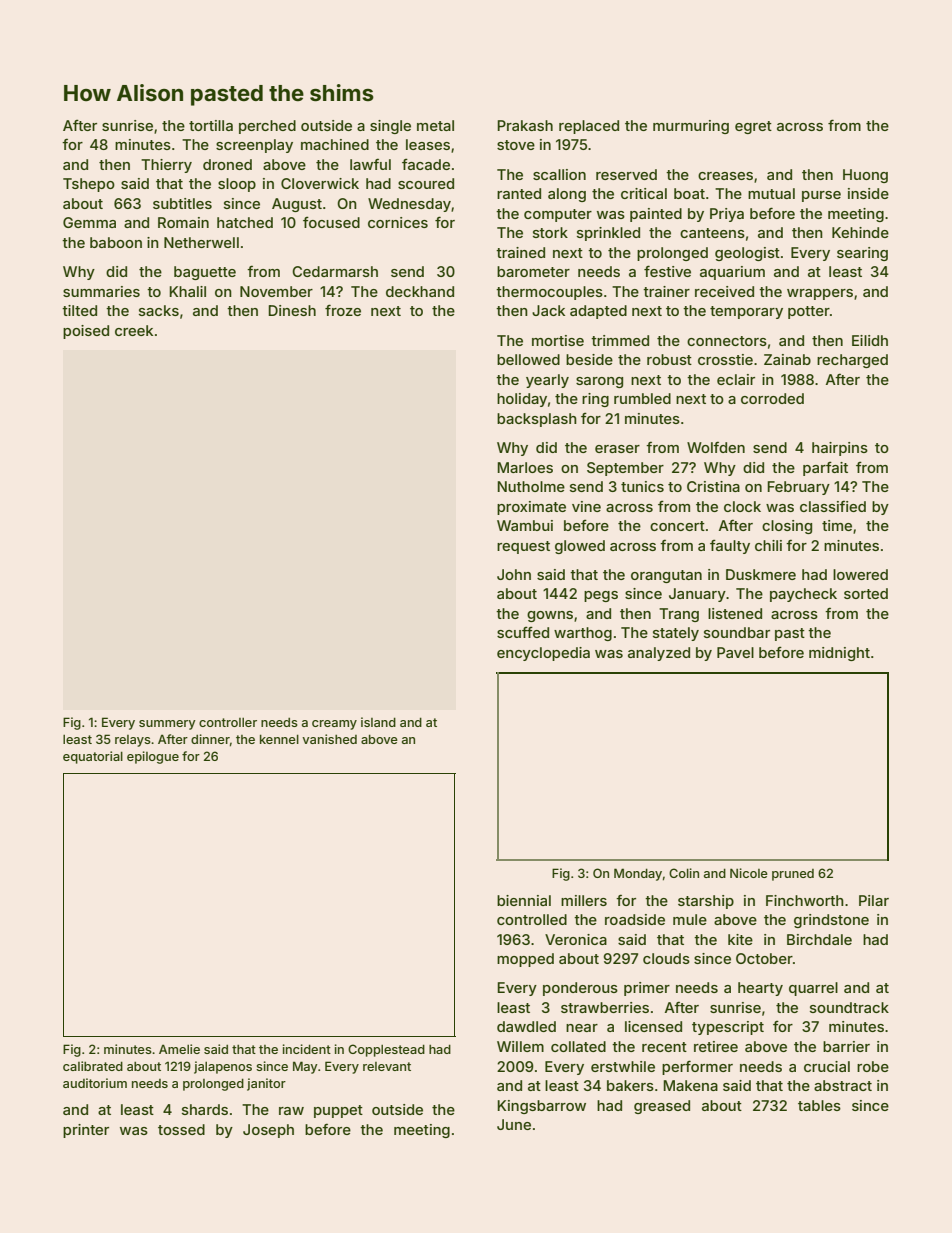 This screenshot has height=1233, width=952. Describe the element at coordinates (179, 1049) in the screenshot. I see `Amelie` at that location.
